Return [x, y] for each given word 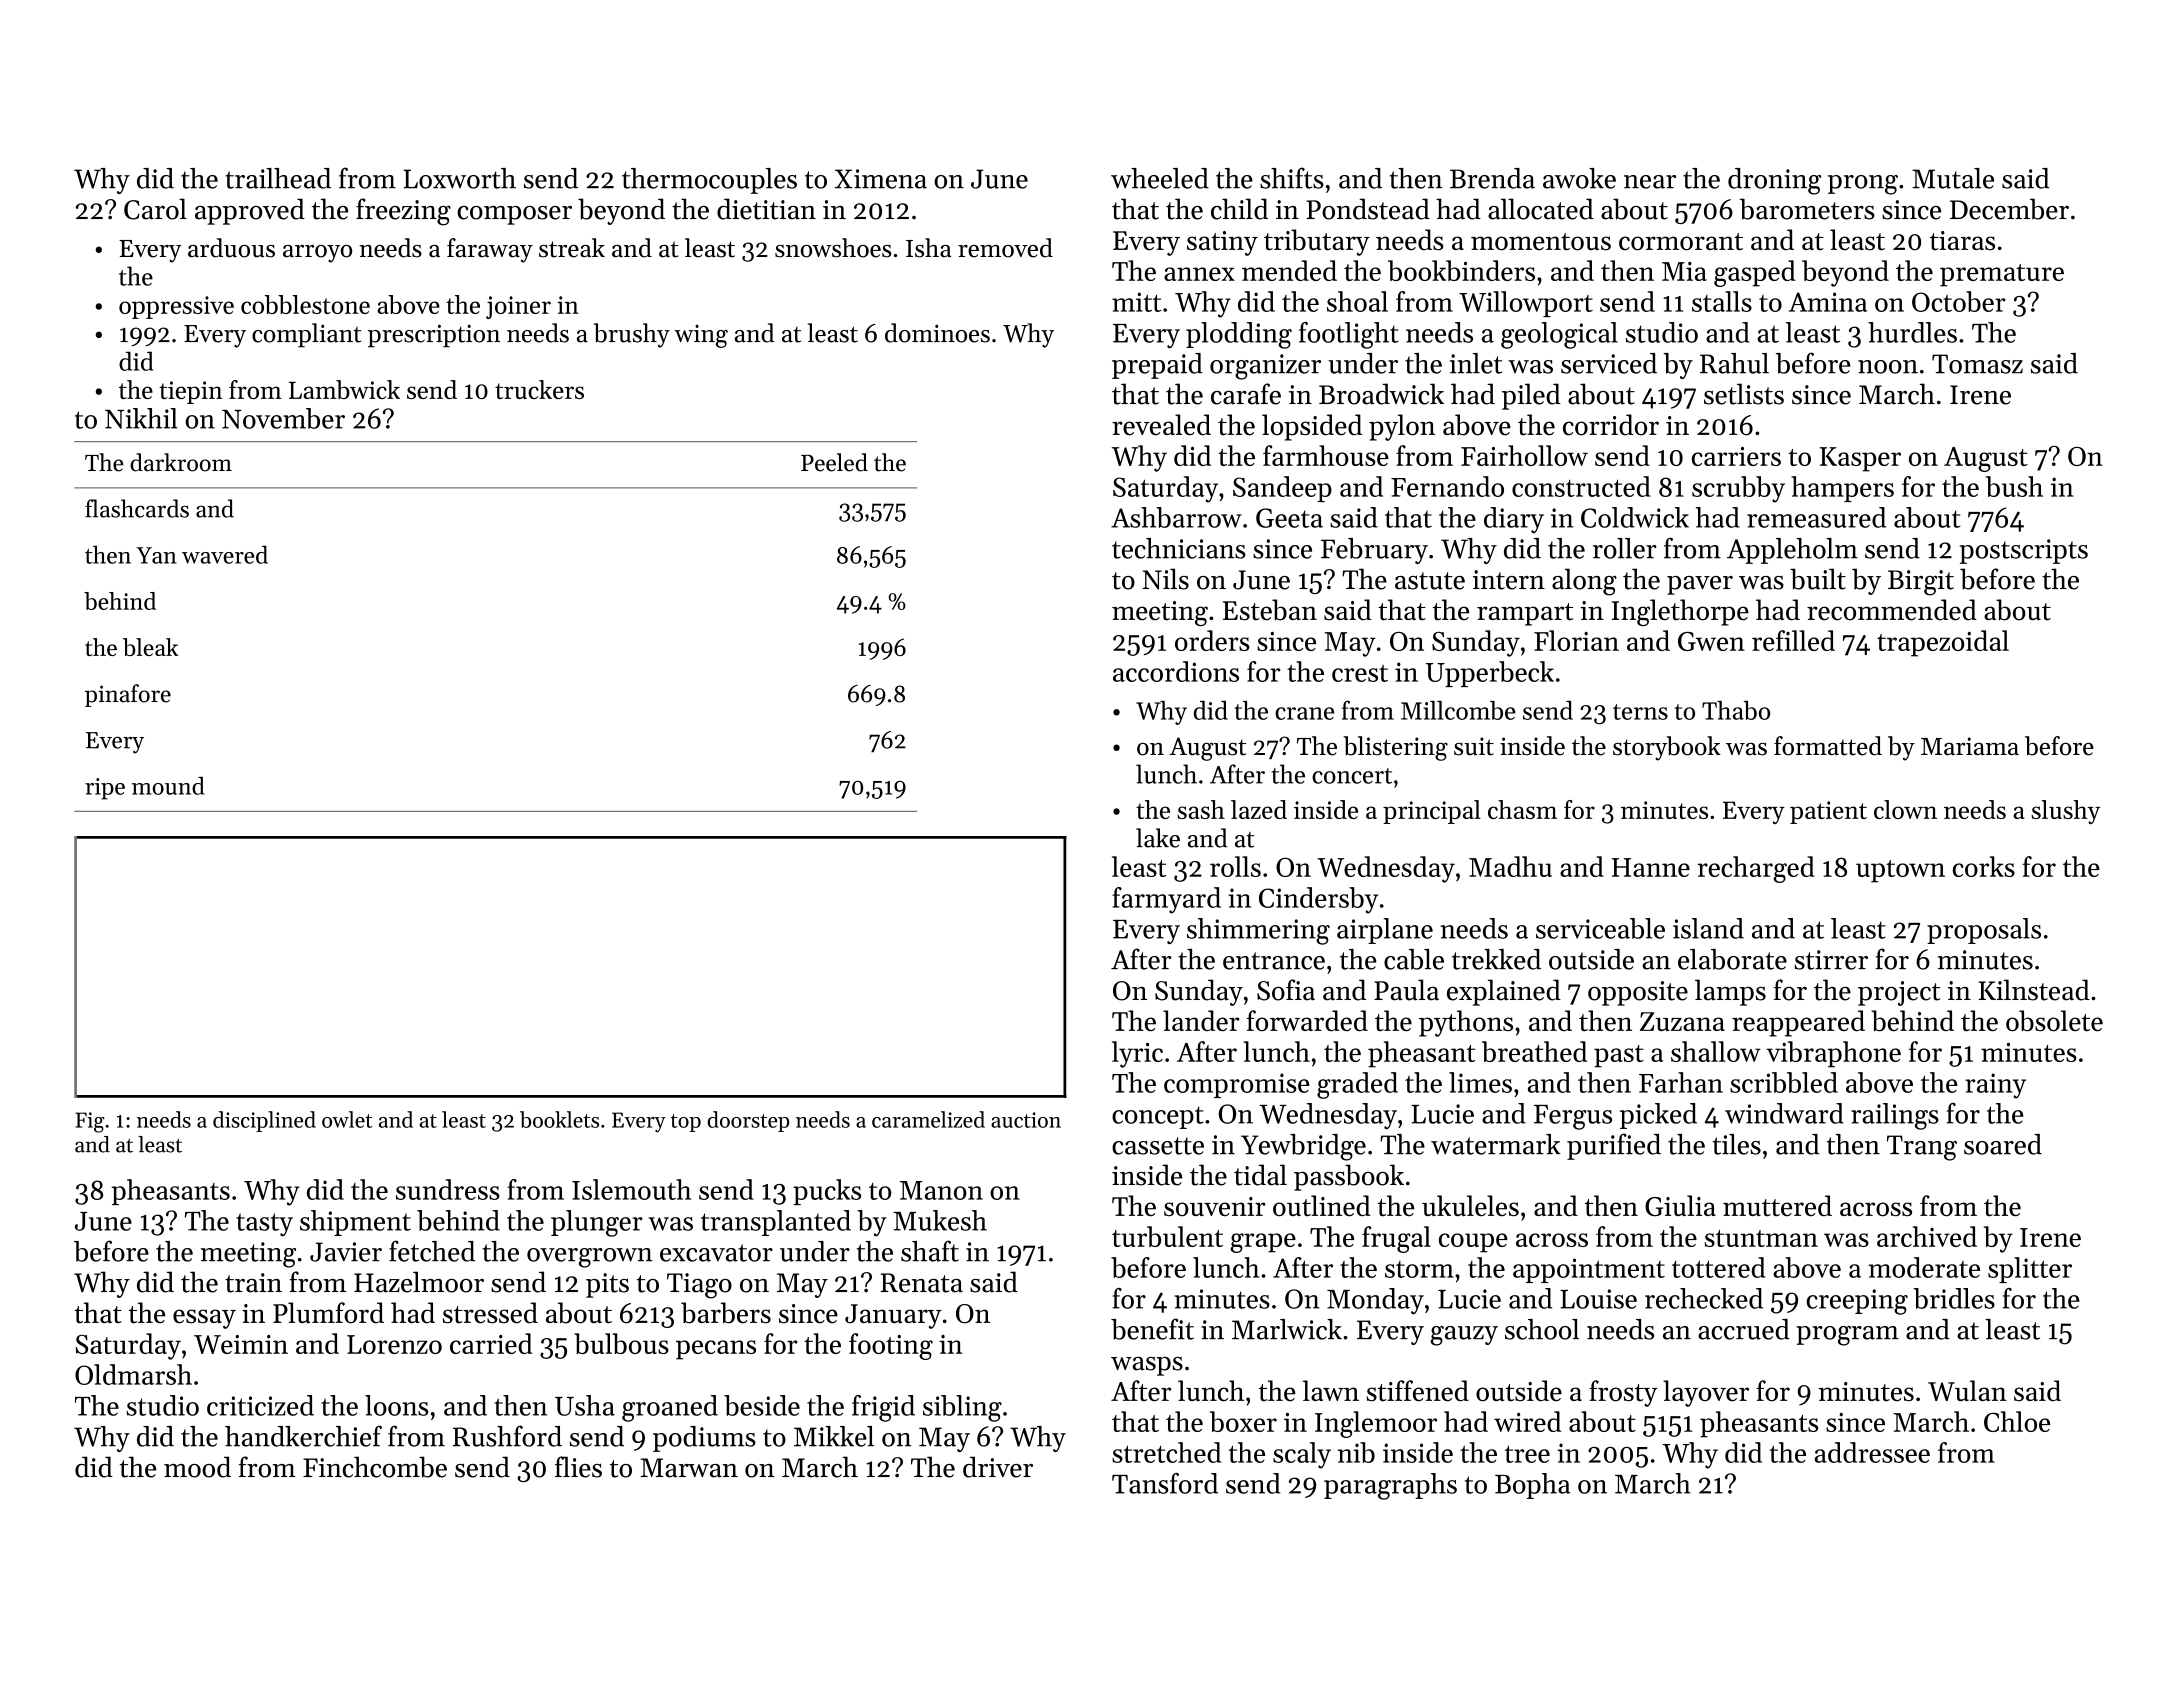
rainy [1995, 1086]
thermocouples [709, 181]
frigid [883, 1408]
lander [1201, 1020]
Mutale [1953, 178]
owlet [347, 1119]
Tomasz [1977, 364]
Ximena [880, 179]
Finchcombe [375, 1467]
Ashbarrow [1176, 517]
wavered [225, 554]
